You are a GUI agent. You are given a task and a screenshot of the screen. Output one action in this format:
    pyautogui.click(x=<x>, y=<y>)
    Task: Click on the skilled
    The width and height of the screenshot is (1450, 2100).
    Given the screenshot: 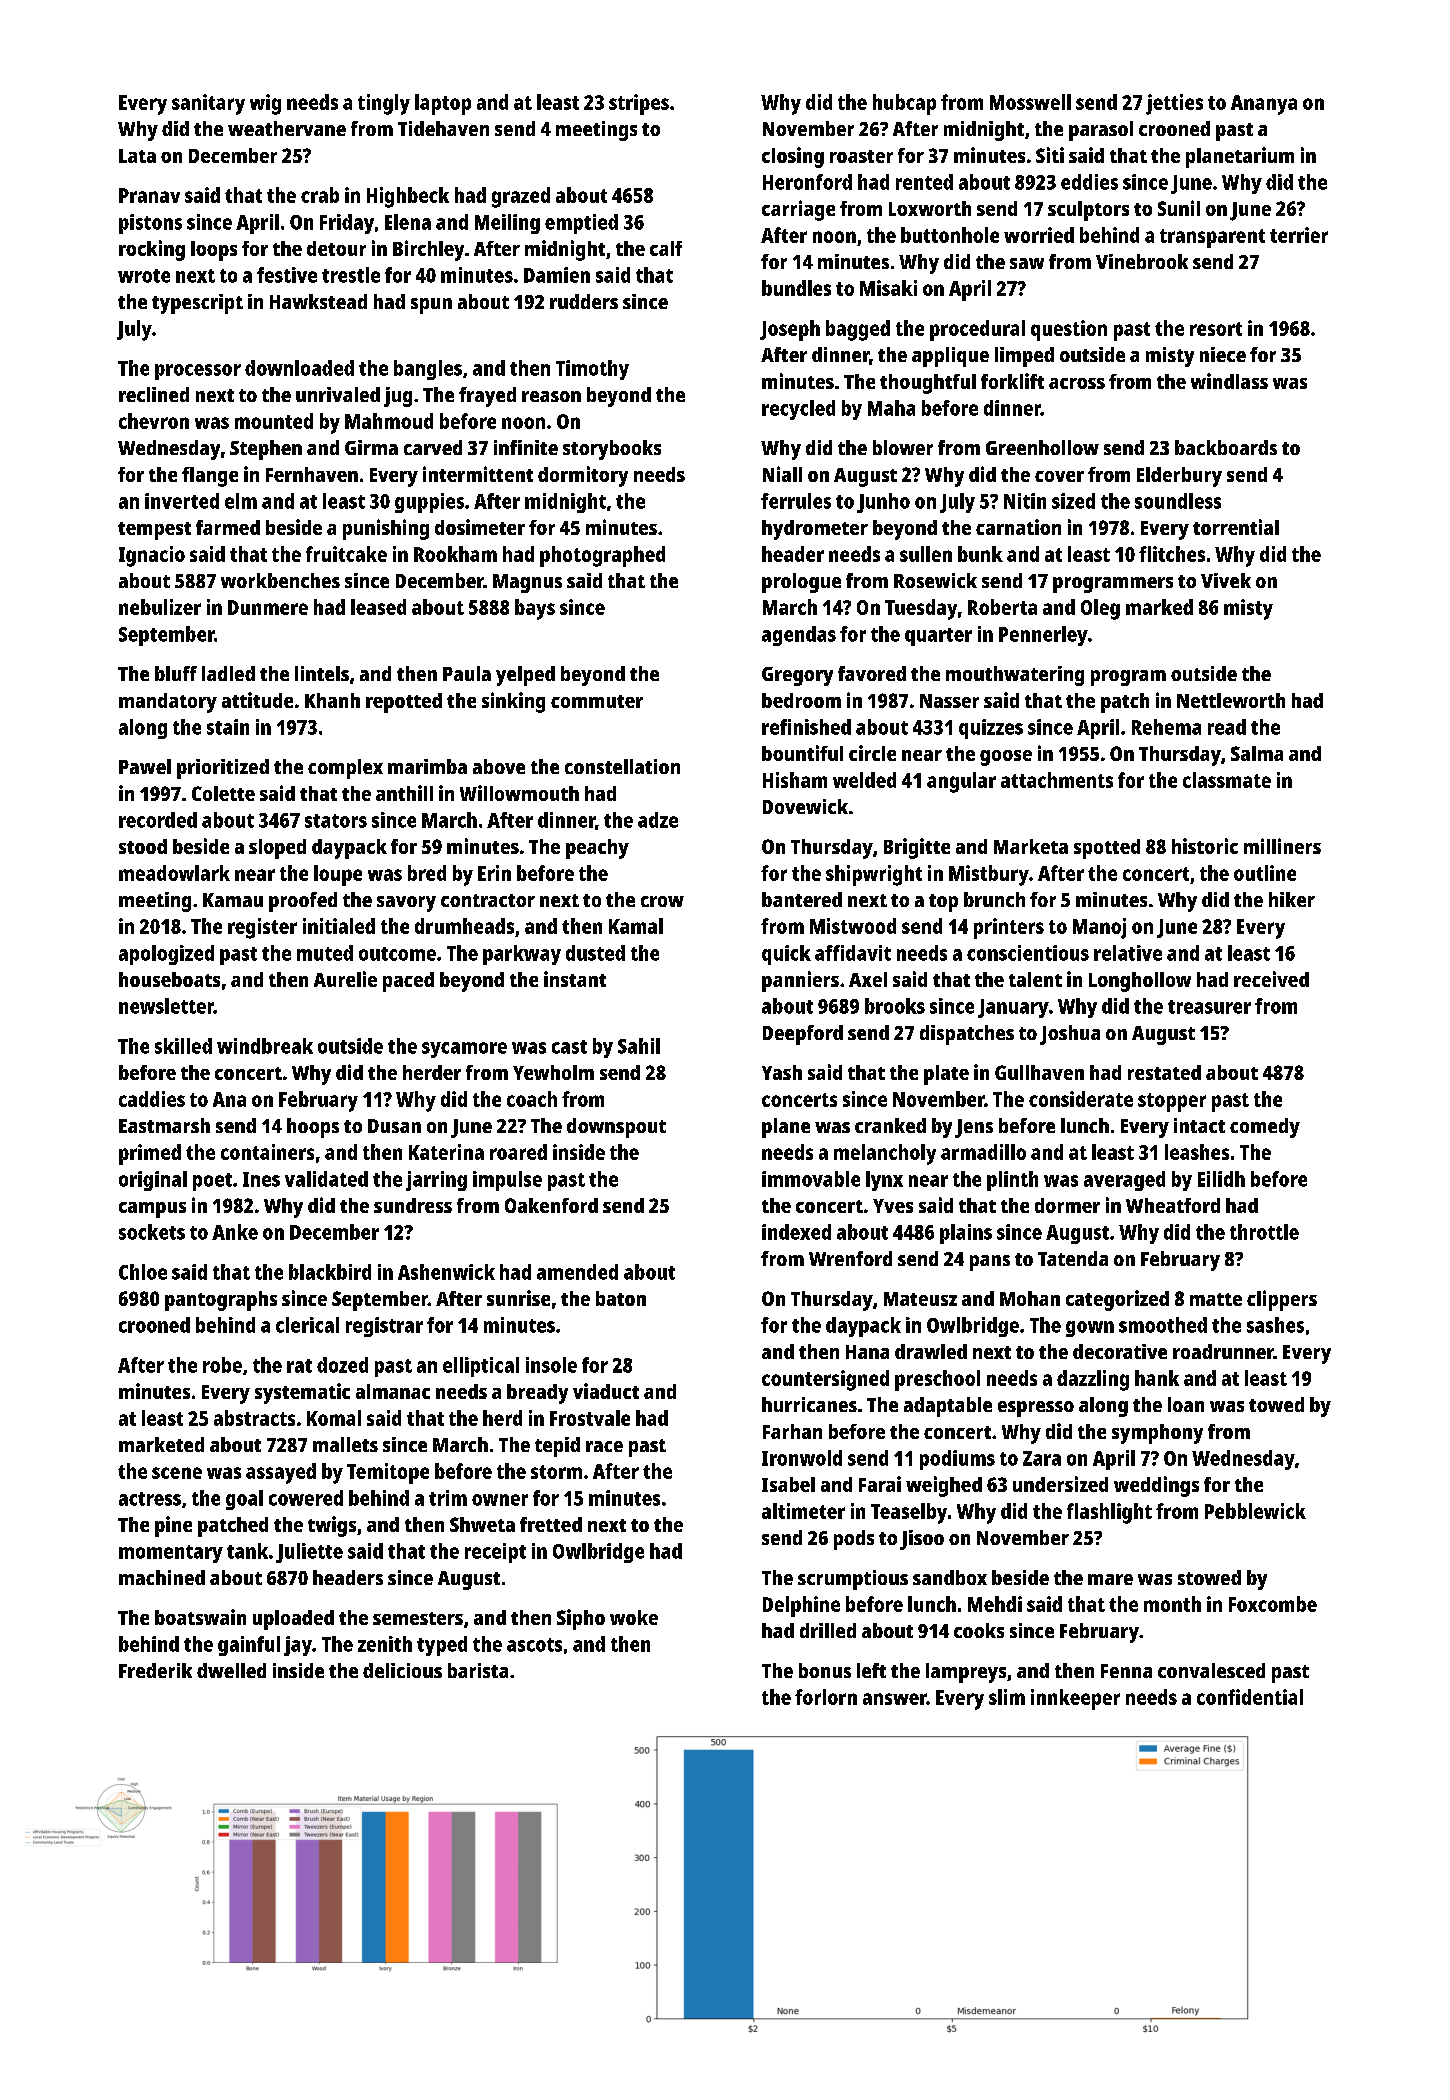 What is the action you would take?
    pyautogui.click(x=183, y=1046)
